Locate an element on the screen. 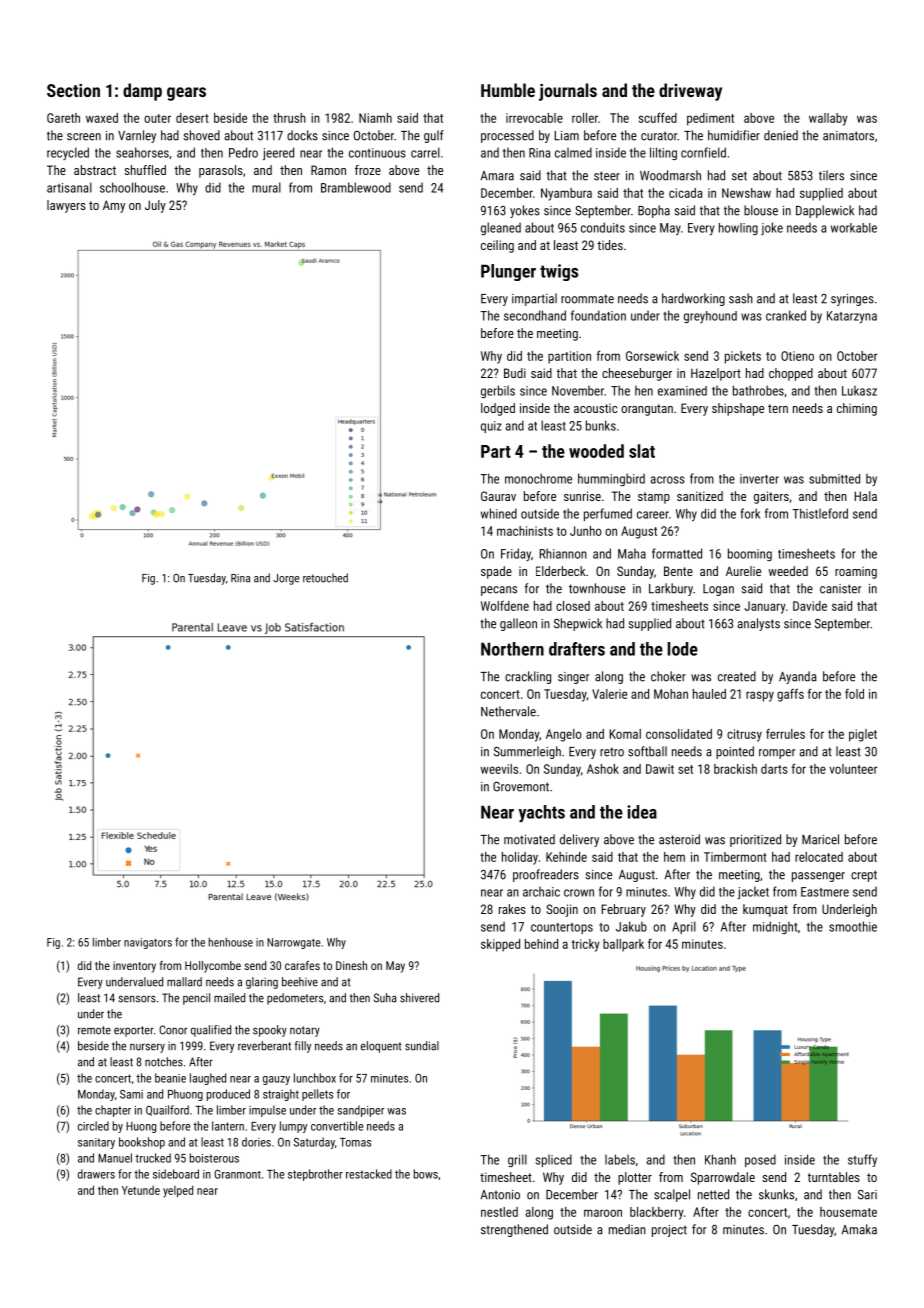 The width and height of the screenshot is (924, 1308). Hala is located at coordinates (866, 496).
